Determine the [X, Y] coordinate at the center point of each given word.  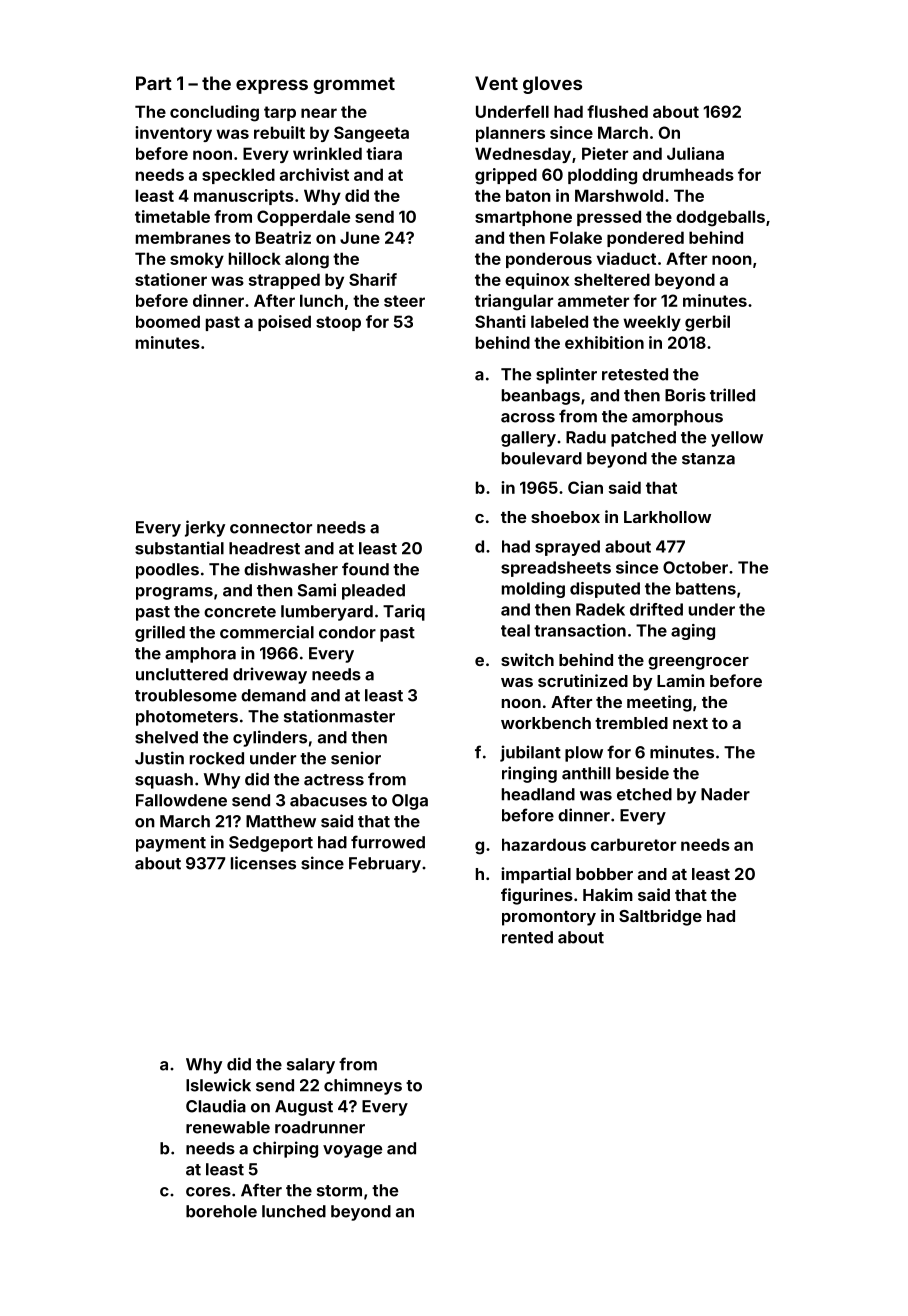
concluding [214, 113]
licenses [263, 863]
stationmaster [339, 716]
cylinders [270, 738]
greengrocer [698, 663]
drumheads [688, 174]
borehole [221, 1211]
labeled [559, 321]
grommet [354, 85]
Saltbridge [660, 917]
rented [527, 937]
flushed [617, 111]
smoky [197, 260]
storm [339, 1191]
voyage [352, 1151]
